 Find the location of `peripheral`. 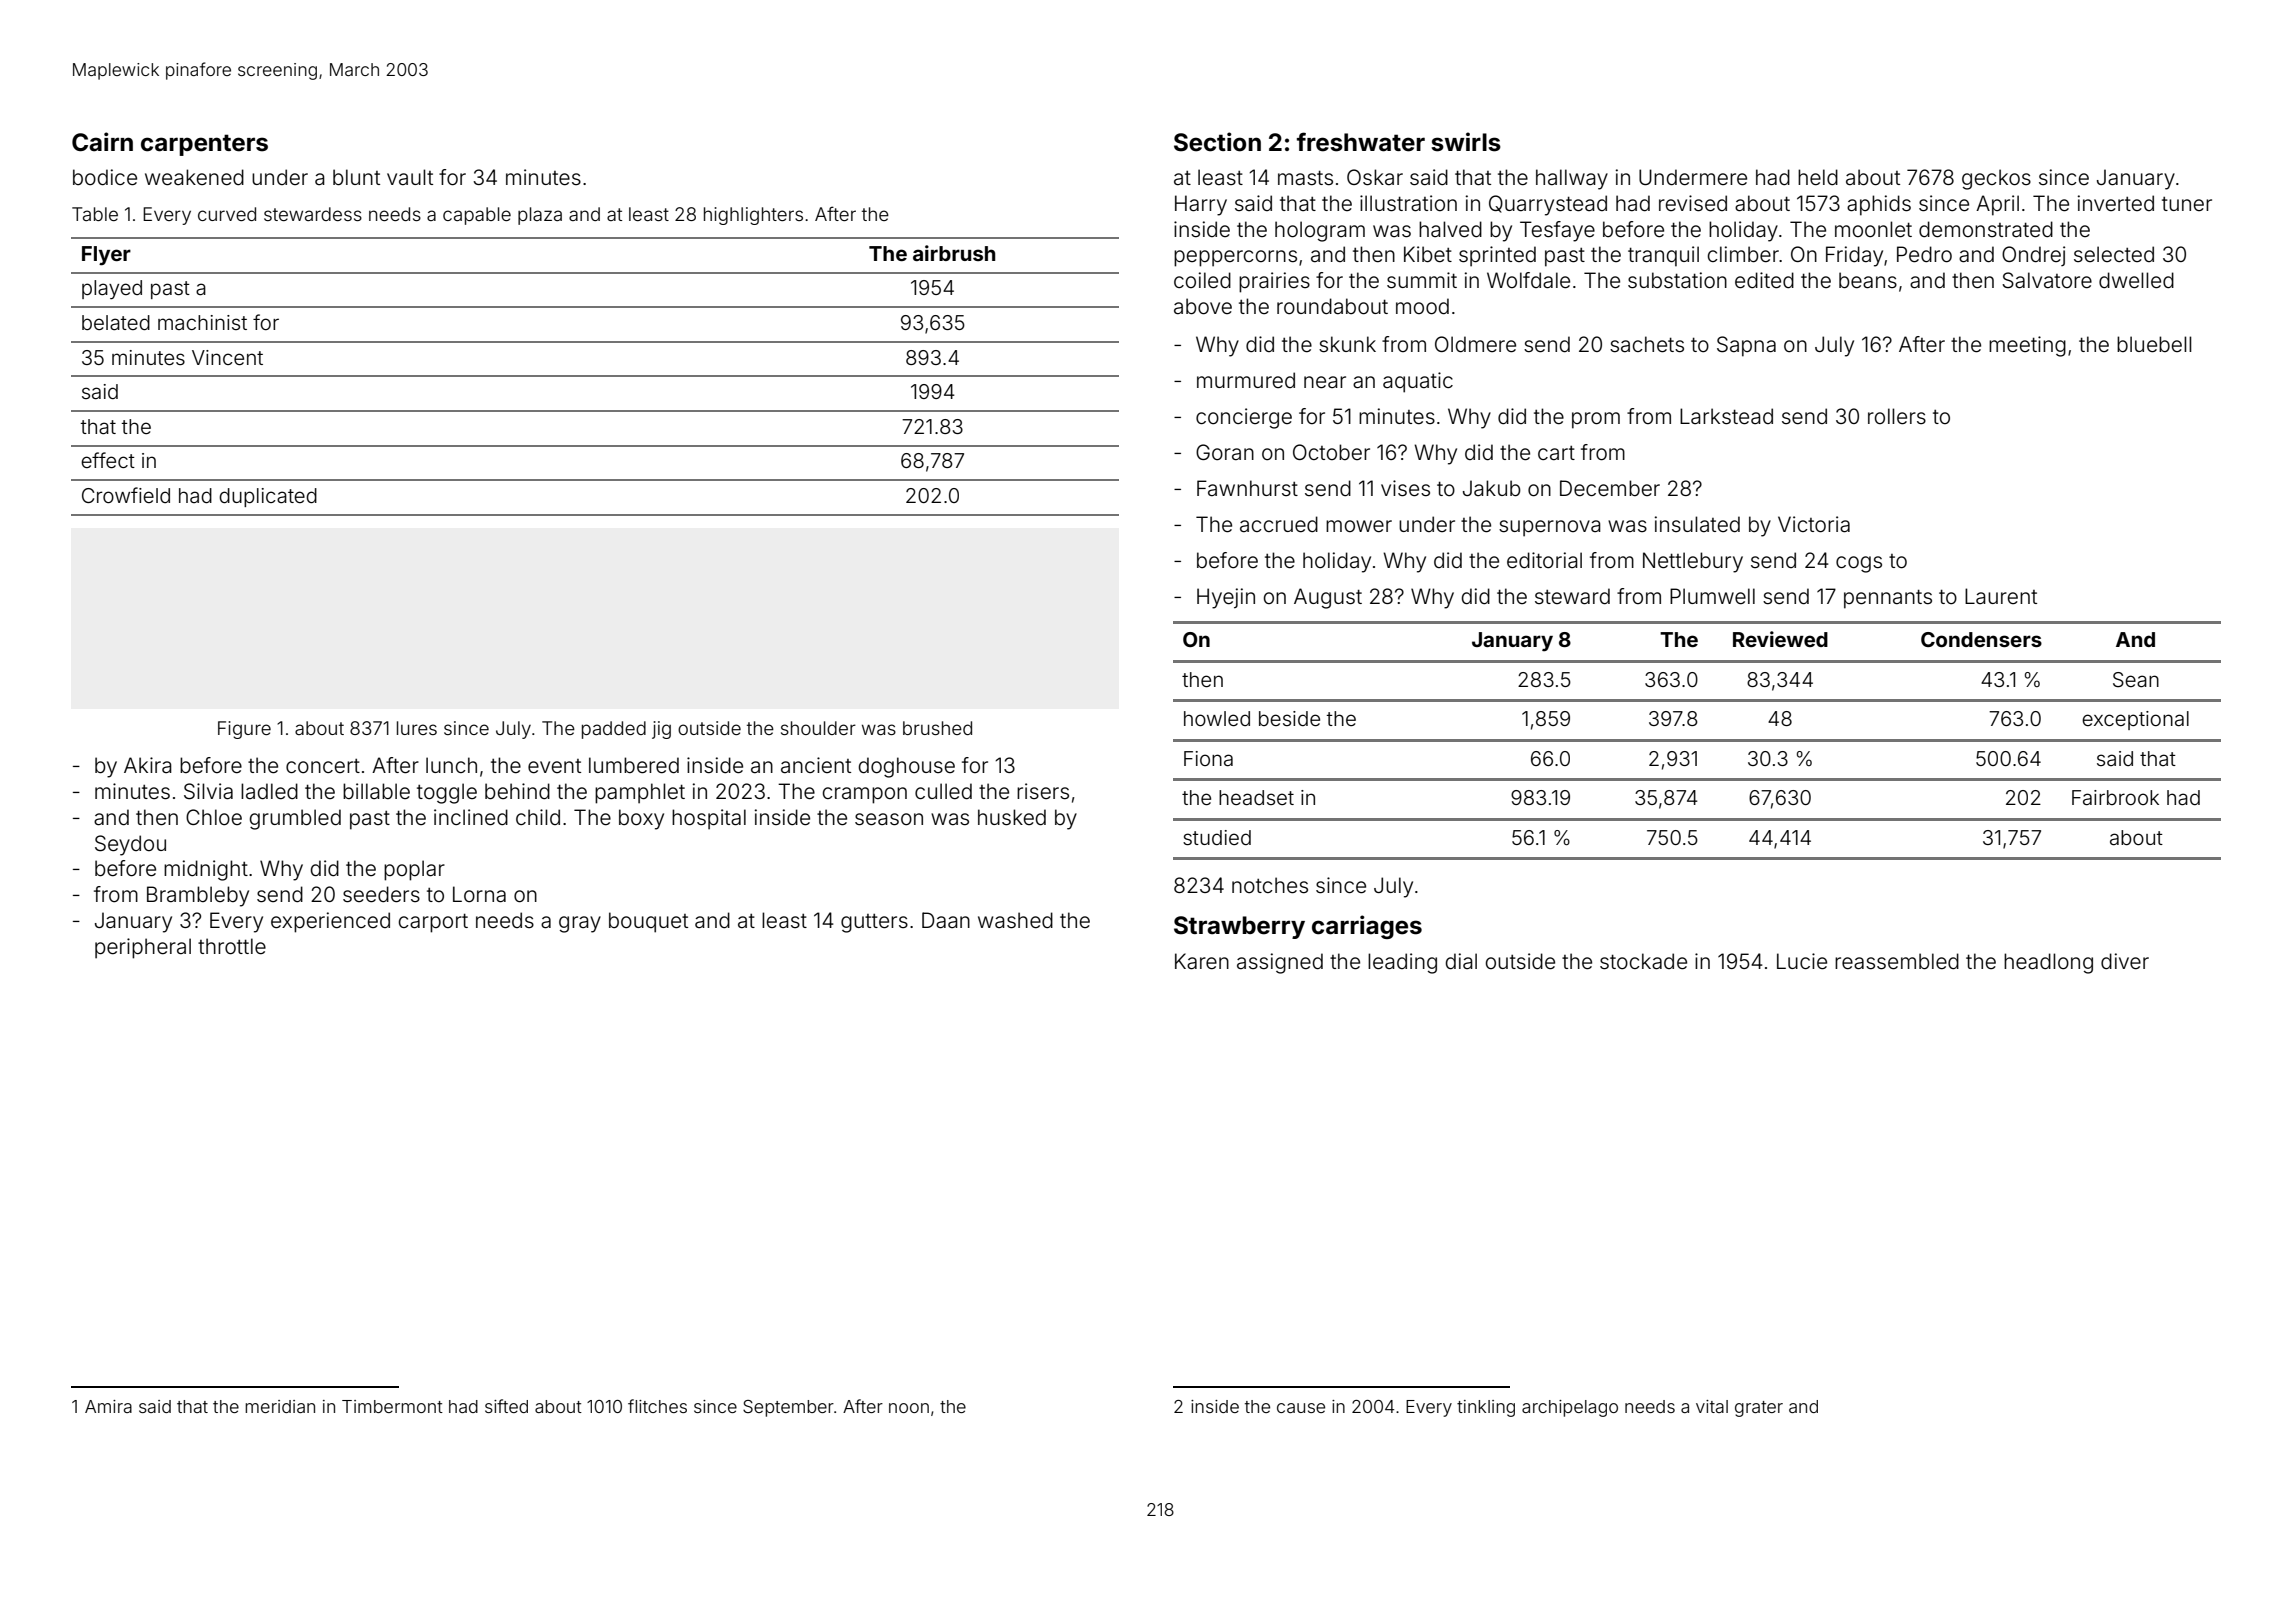

peripheral is located at coordinates (143, 948).
